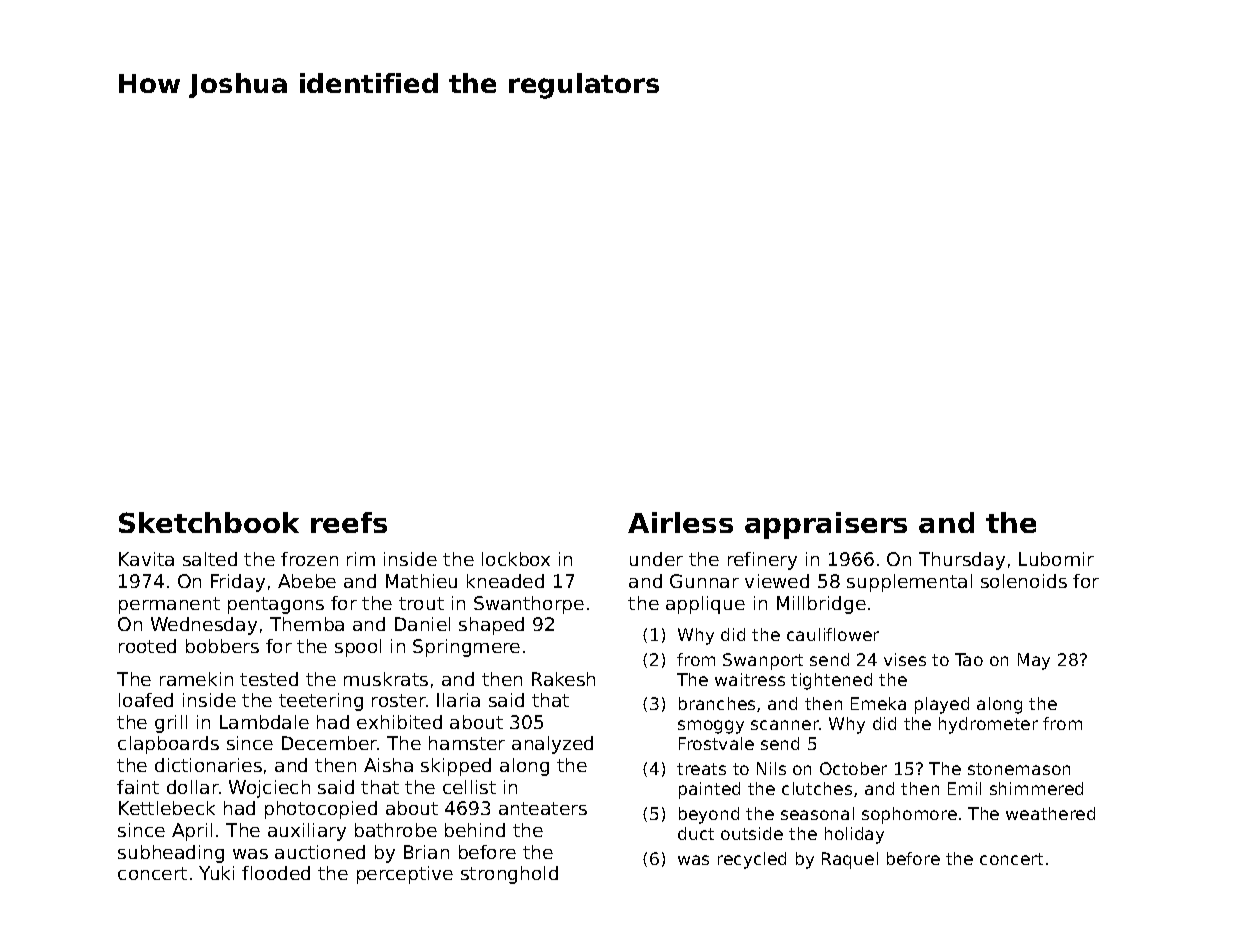 This page has width=1233, height=952. I want to click on Airless, so click(680, 522).
